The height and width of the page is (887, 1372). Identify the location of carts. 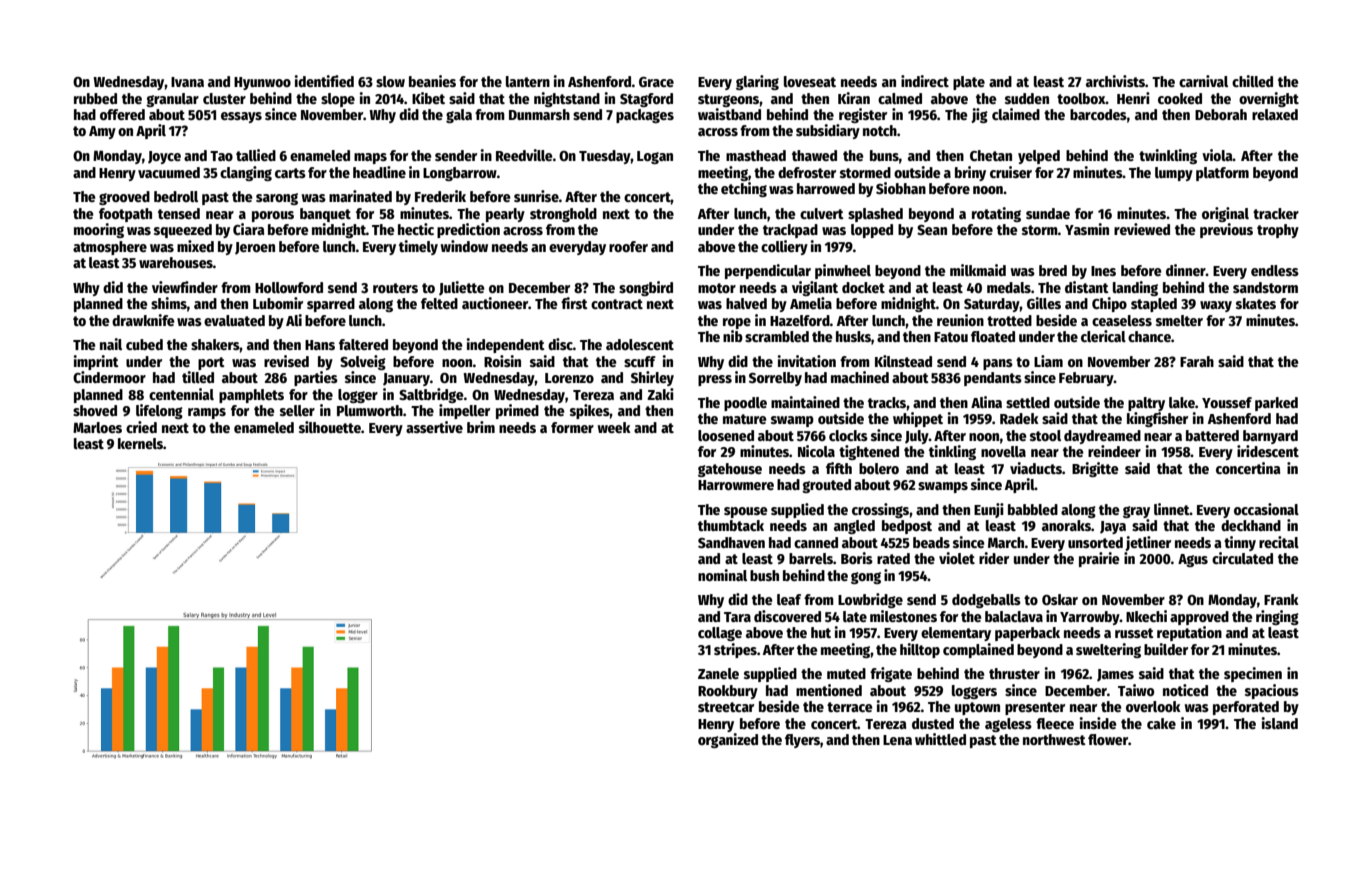
(290, 173).
